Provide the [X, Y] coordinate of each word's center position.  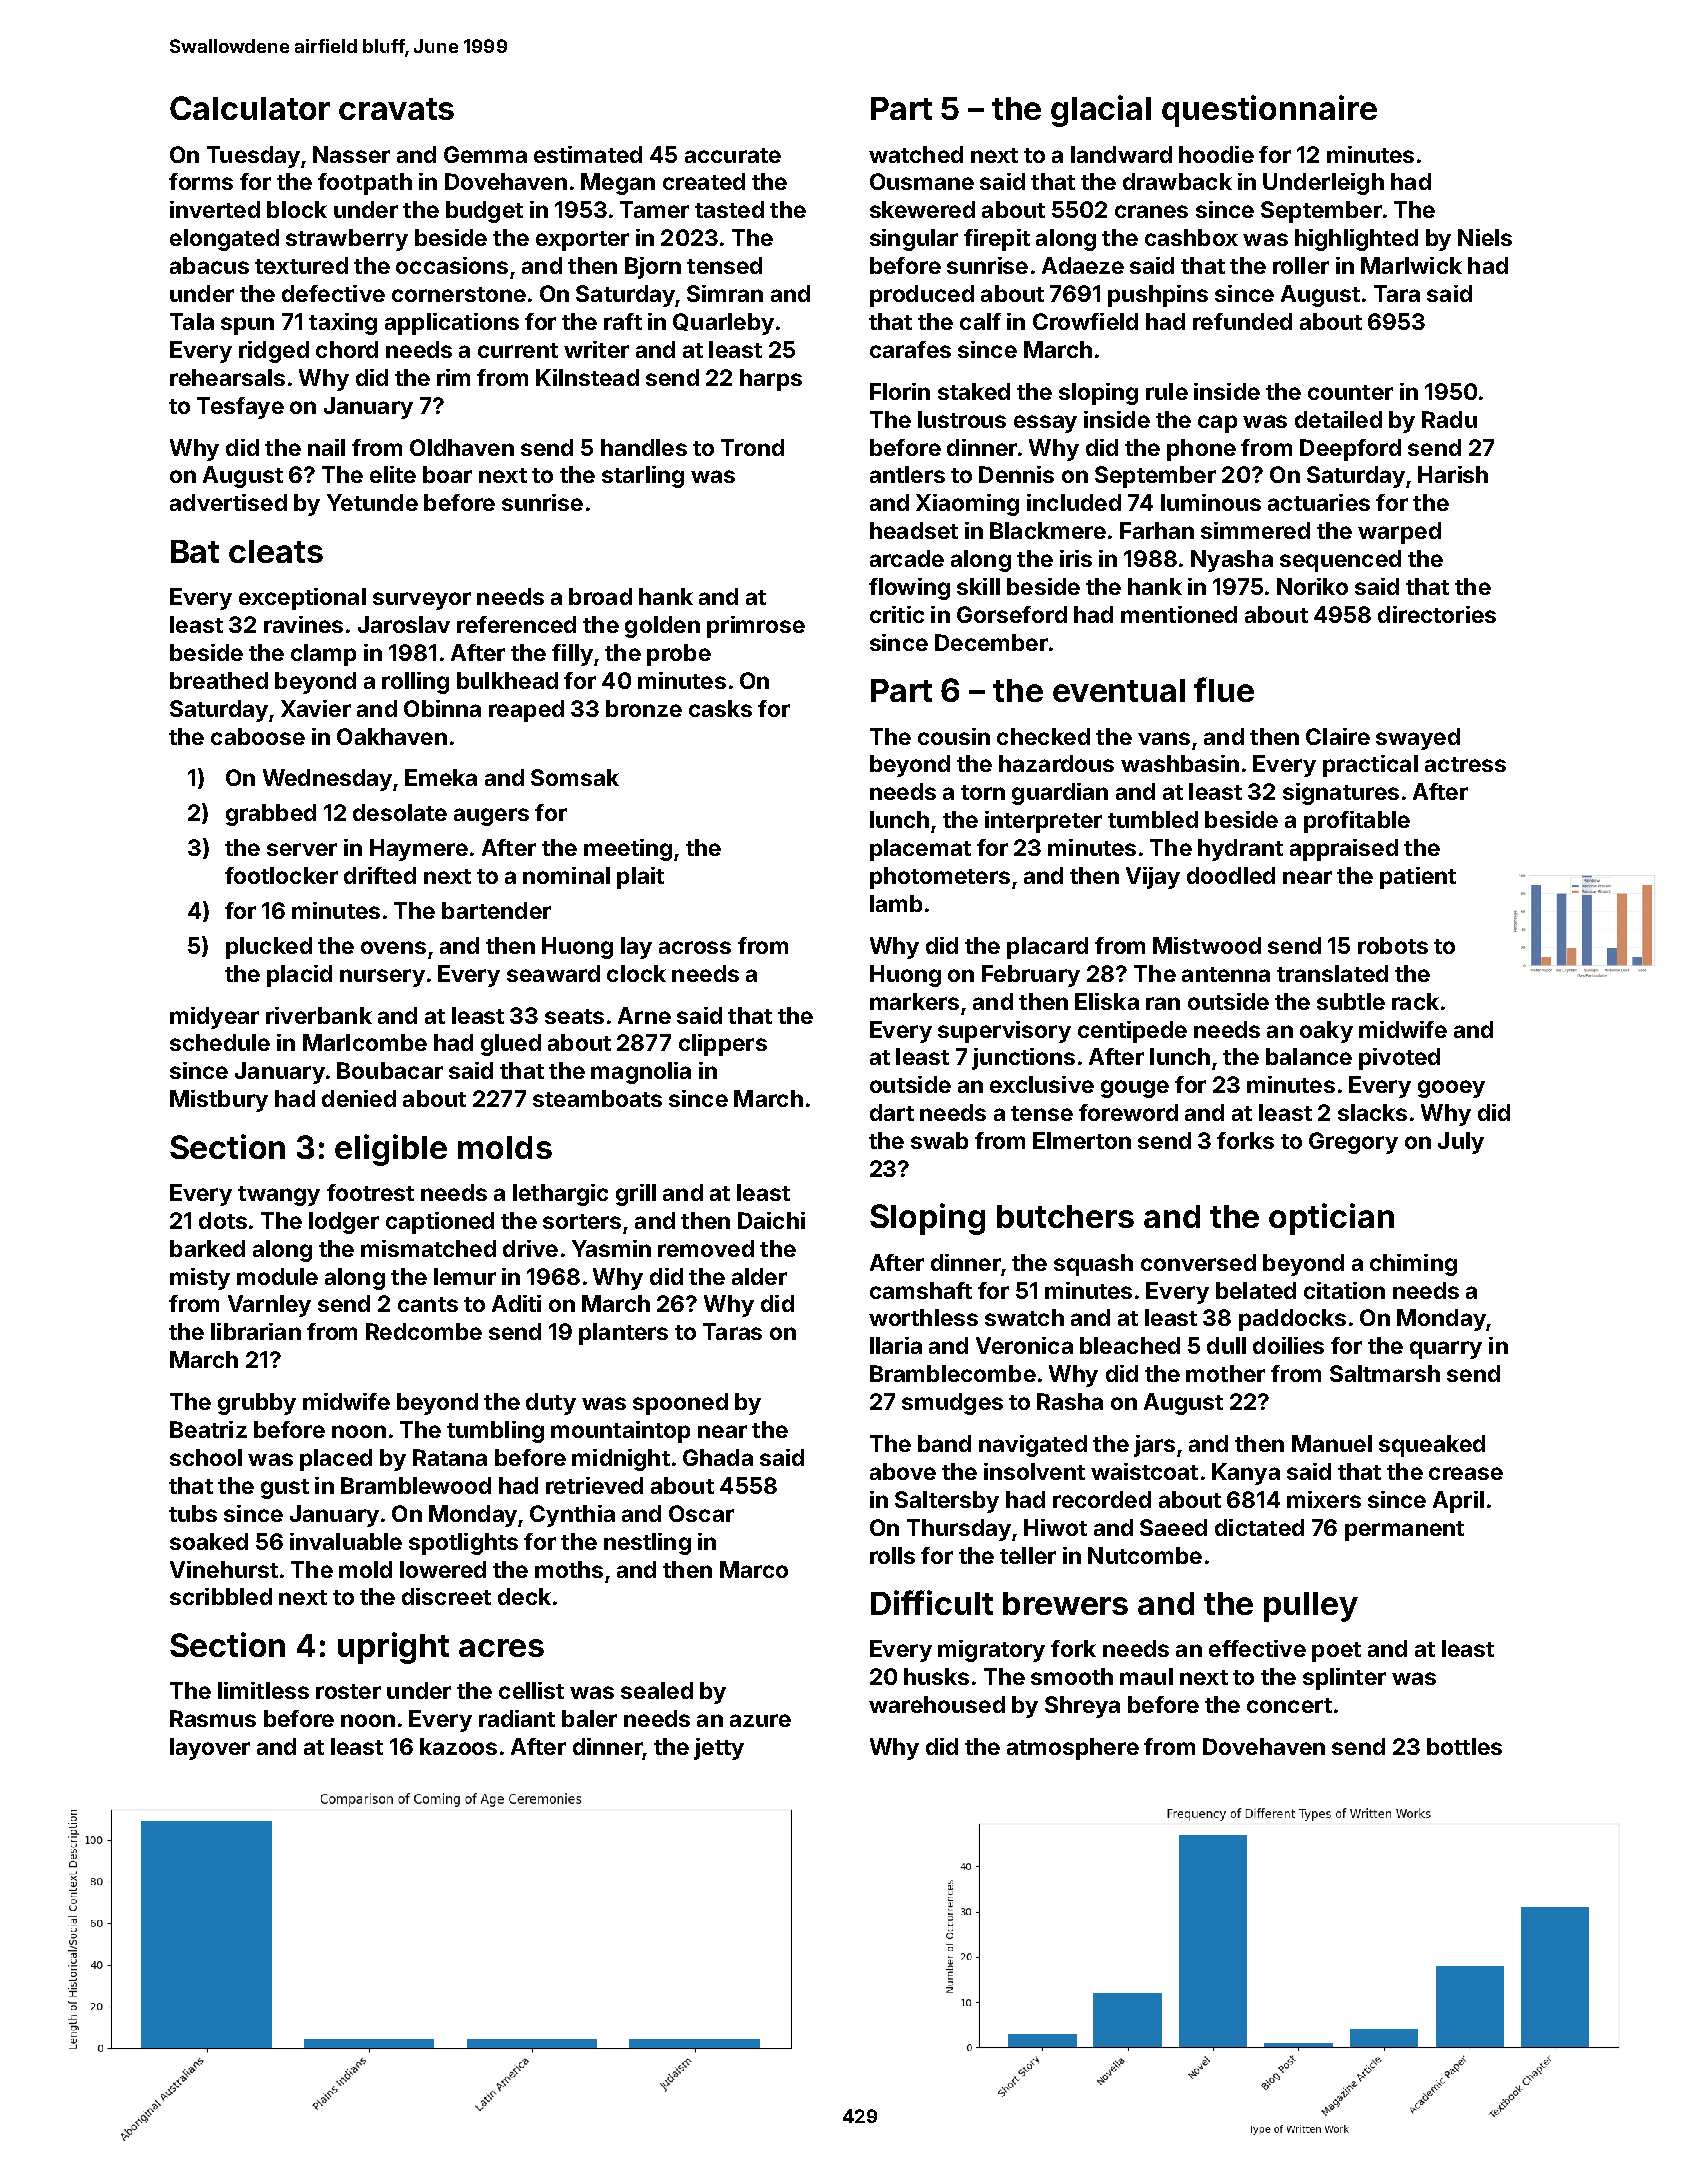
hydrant [1240, 850]
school [206, 1457]
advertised [228, 502]
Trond [752, 447]
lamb [896, 903]
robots [1393, 945]
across [695, 947]
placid [299, 976]
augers [491, 817]
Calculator [250, 108]
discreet [446, 1596]
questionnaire [1269, 111]
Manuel [1332, 1443]
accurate [733, 155]
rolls [892, 1555]
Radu [1449, 419]
